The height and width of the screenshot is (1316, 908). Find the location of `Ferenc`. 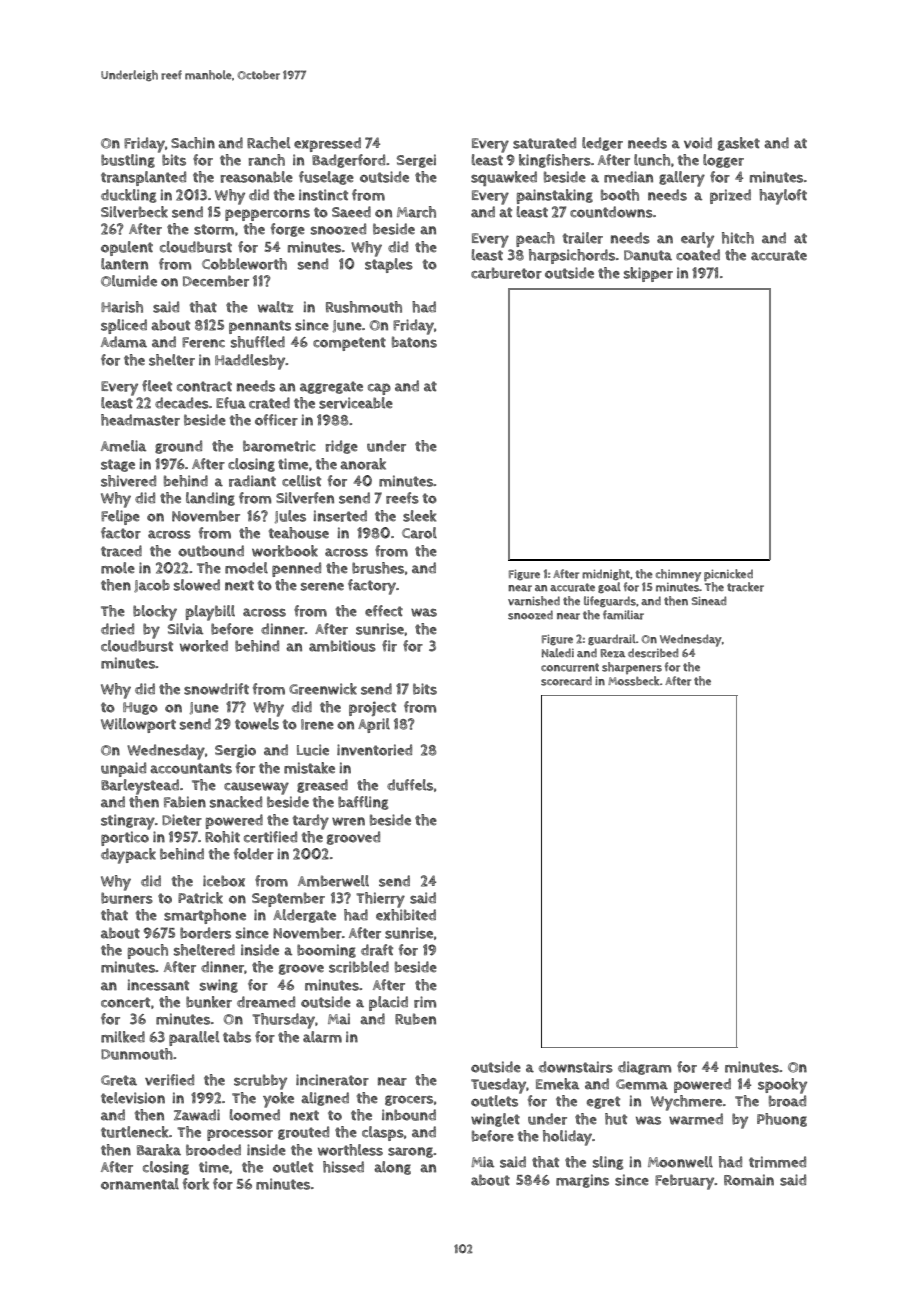

Ferenc is located at coordinates (203, 342).
